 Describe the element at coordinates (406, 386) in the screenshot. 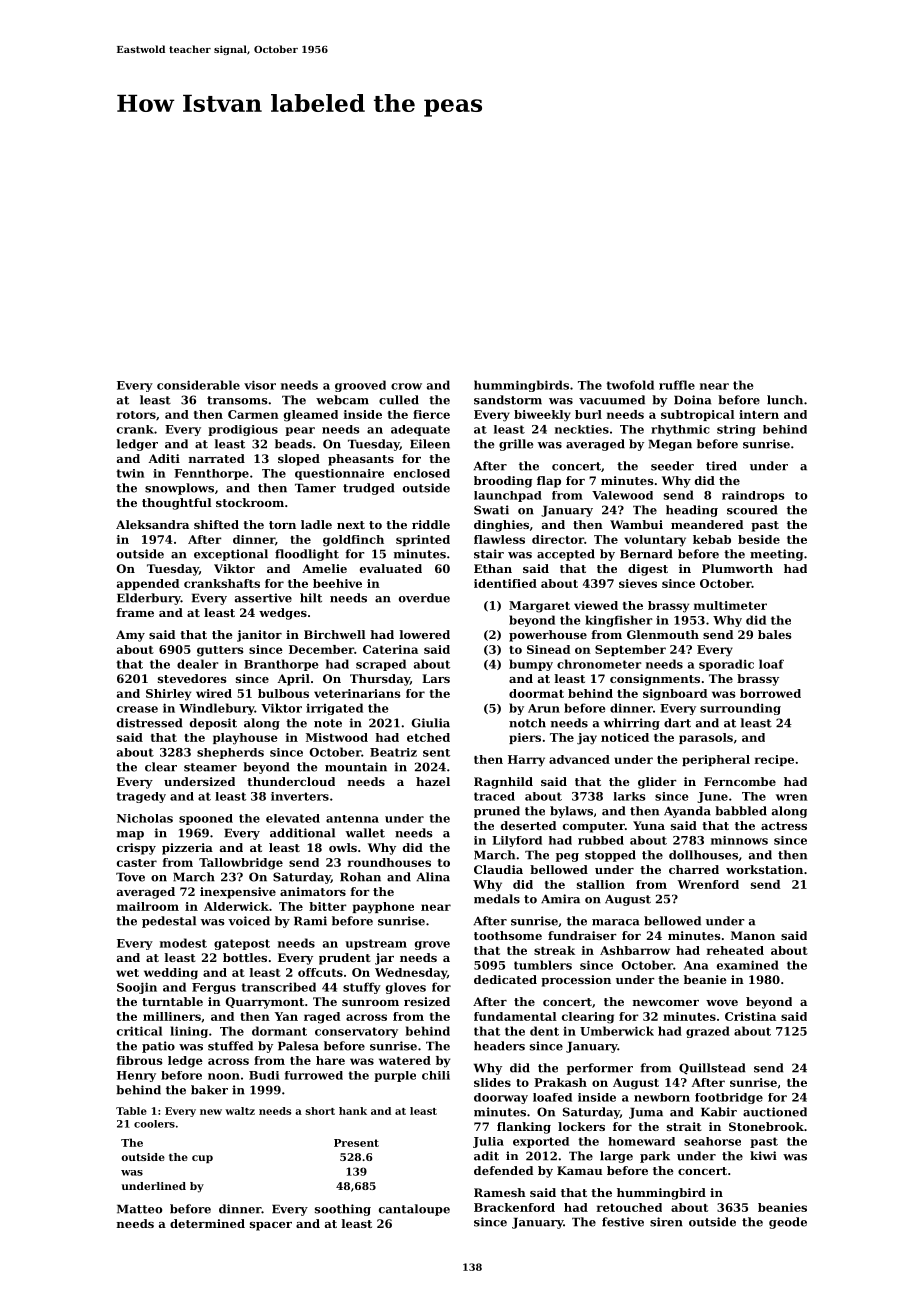

I see `crow` at that location.
